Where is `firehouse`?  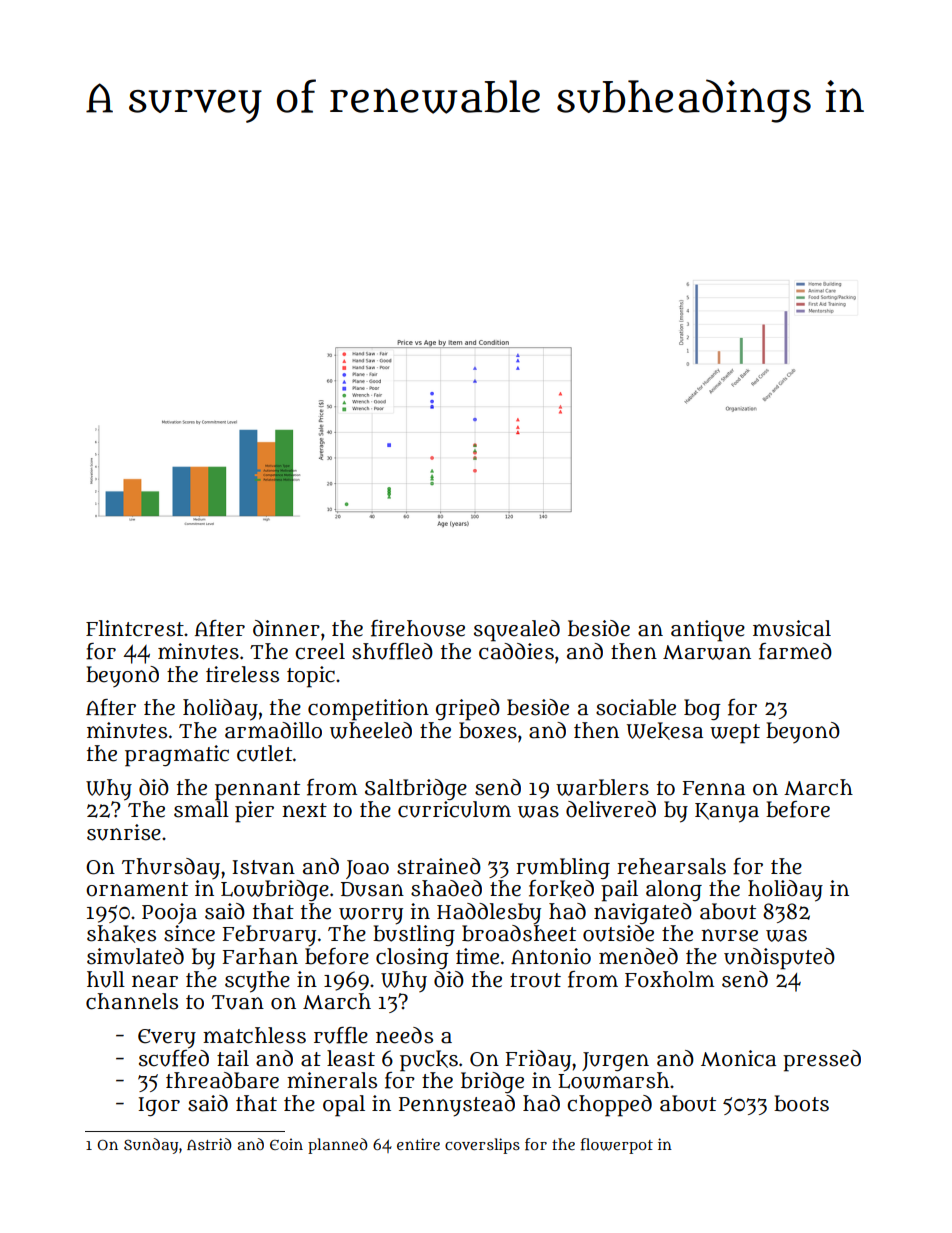
firehouse is located at coordinates (418, 628).
